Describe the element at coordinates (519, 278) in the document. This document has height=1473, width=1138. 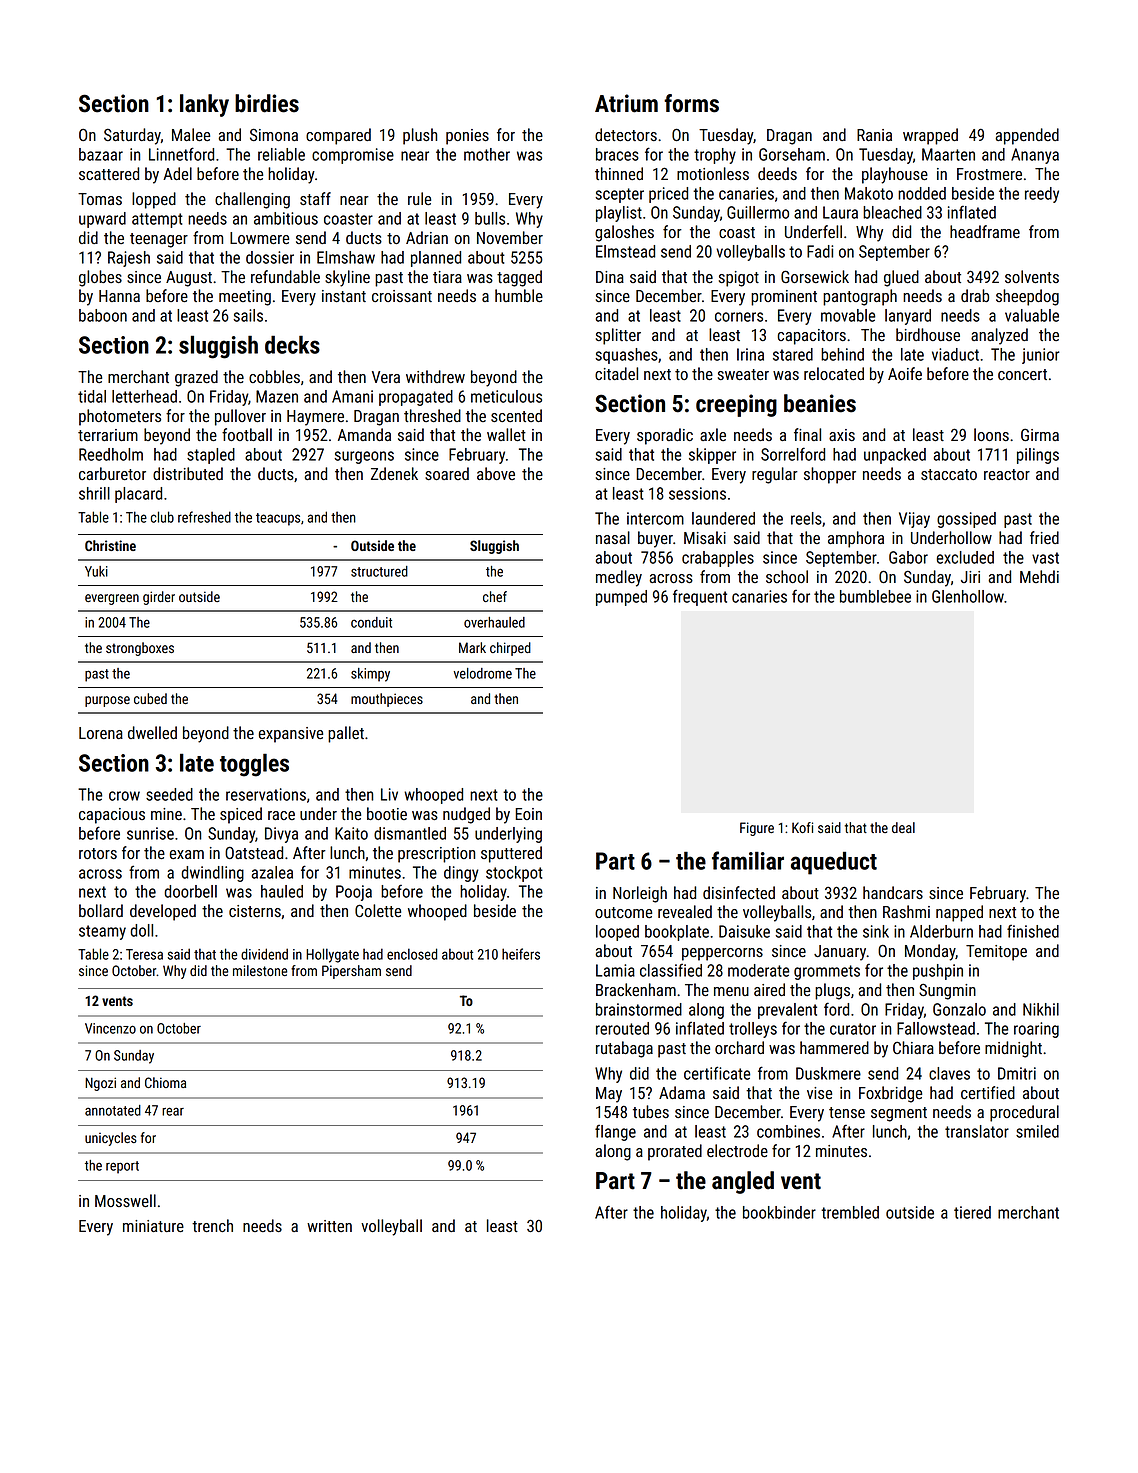
I see `tagged` at that location.
